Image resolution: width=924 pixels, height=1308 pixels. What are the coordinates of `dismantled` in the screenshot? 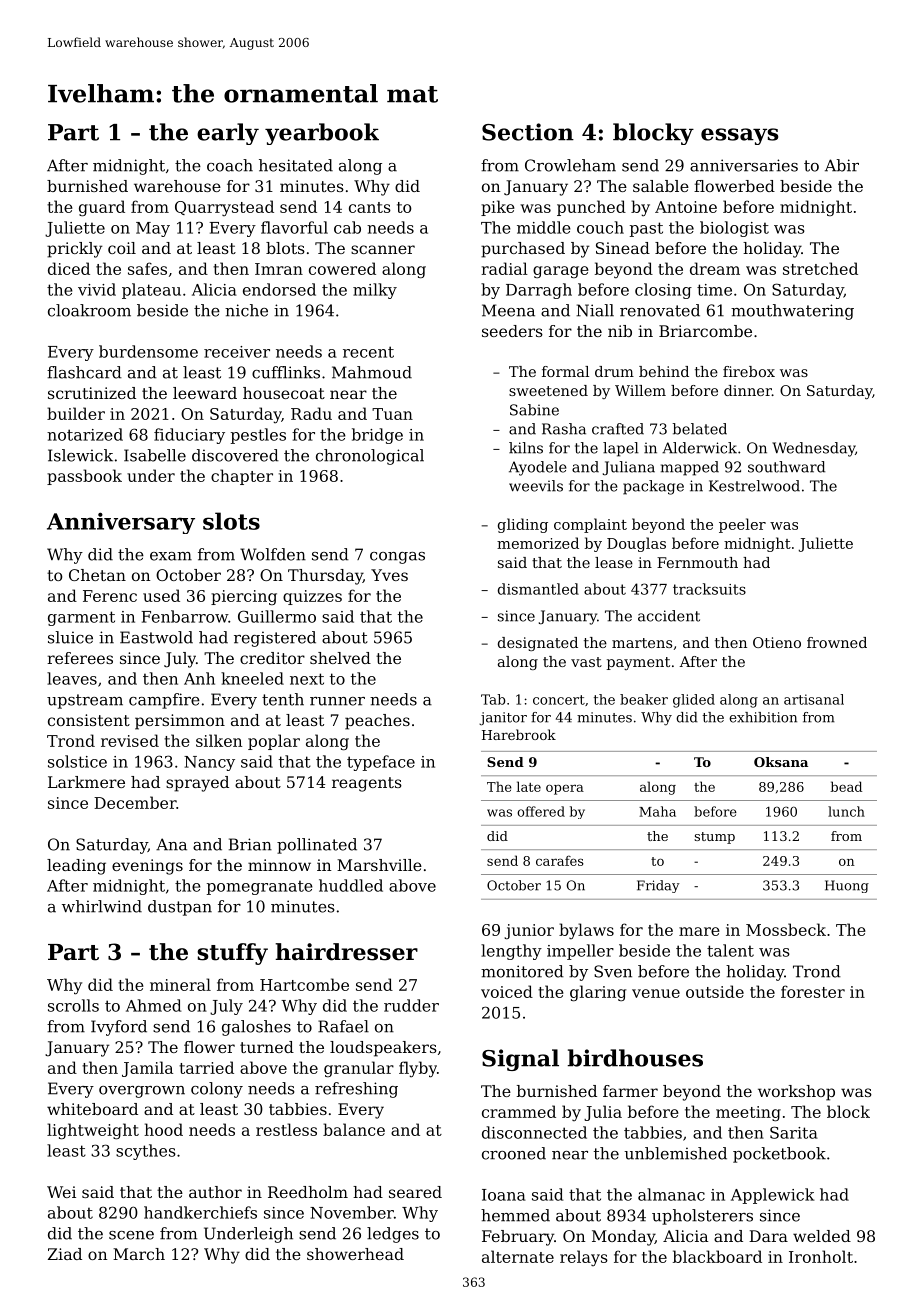 It's located at (538, 589).
